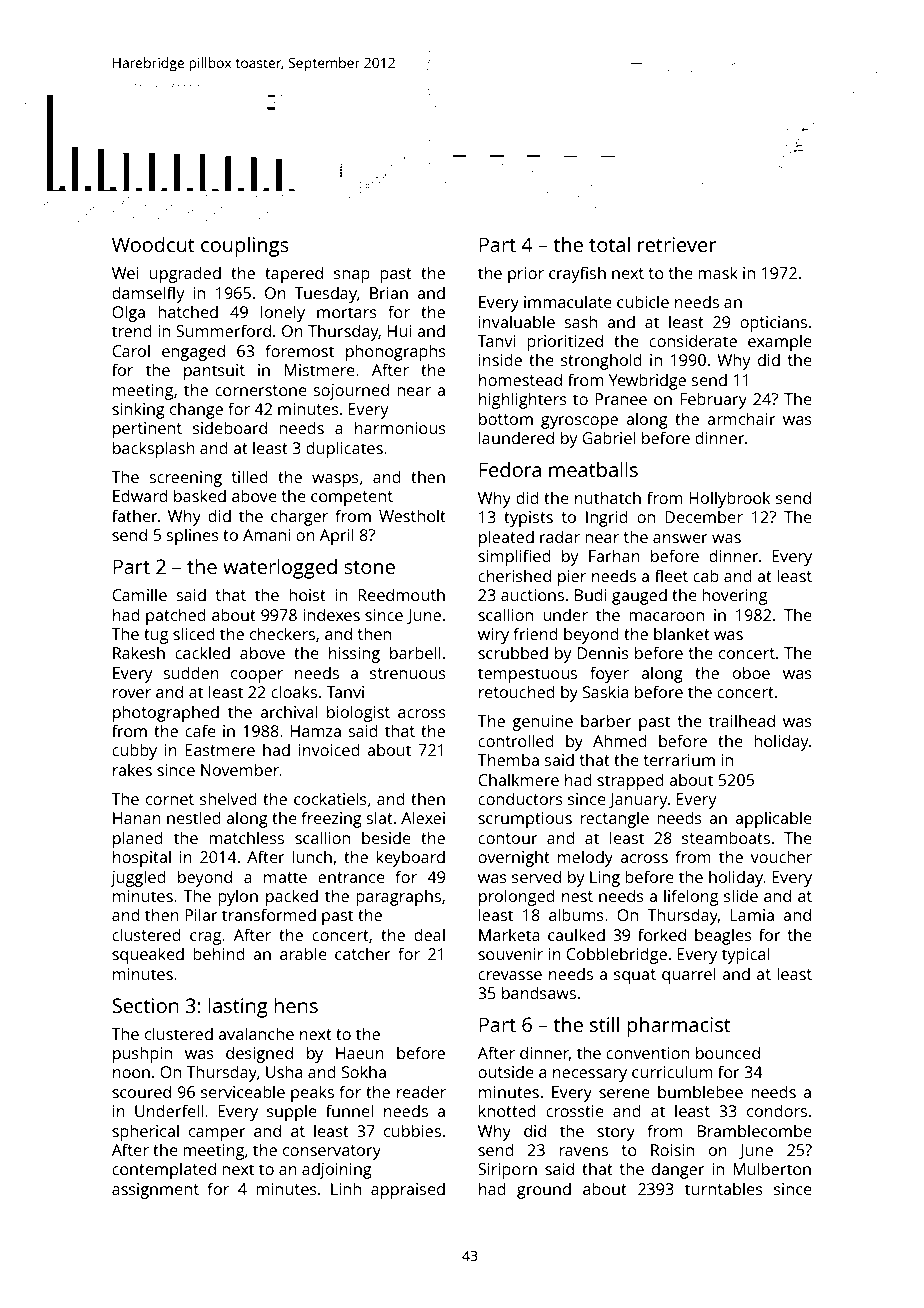  Describe the element at coordinates (517, 691) in the screenshot. I see `retouched` at that location.
